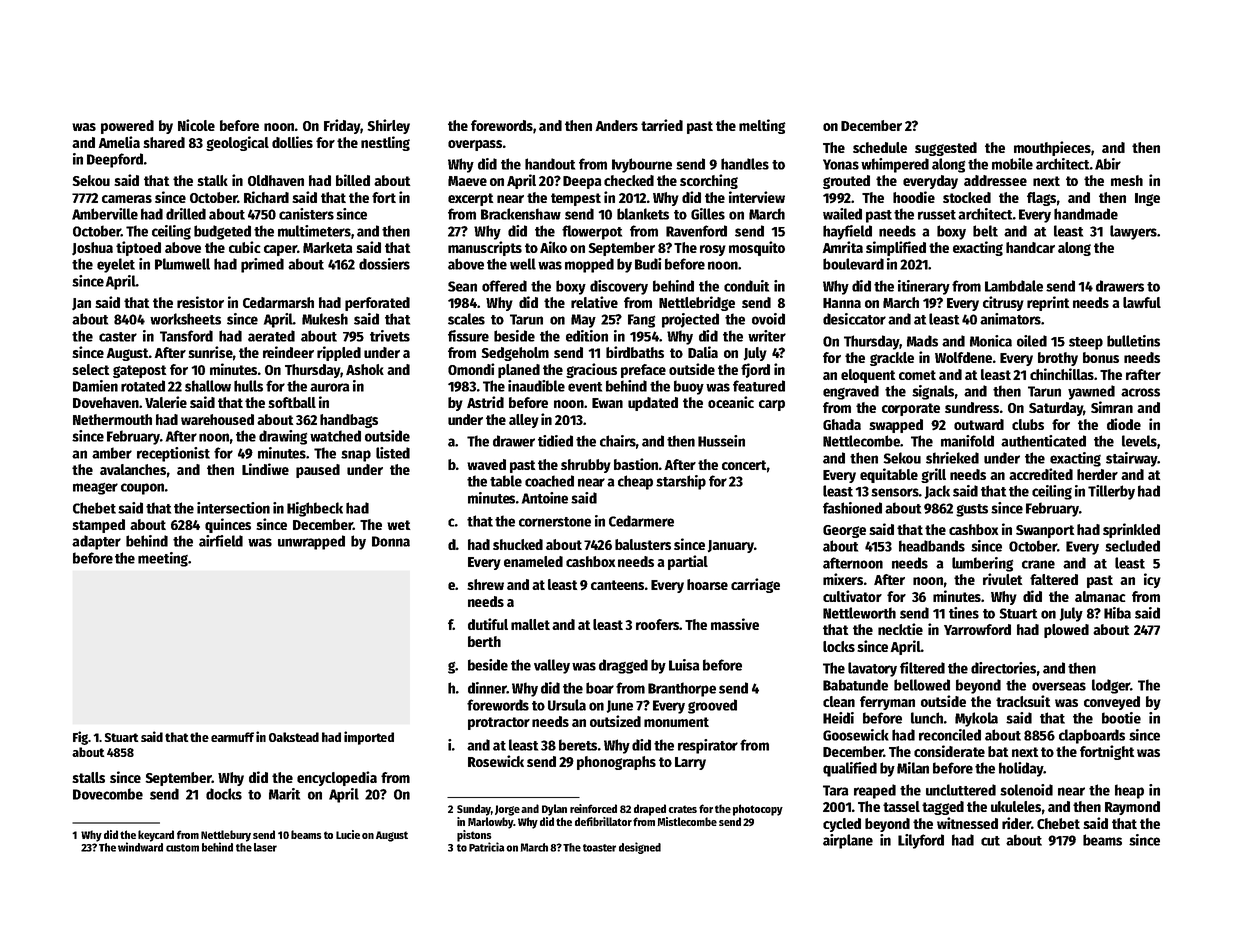 This image has width=1233, height=952. What do you see at coordinates (265, 847) in the image?
I see `laser` at bounding box center [265, 847].
